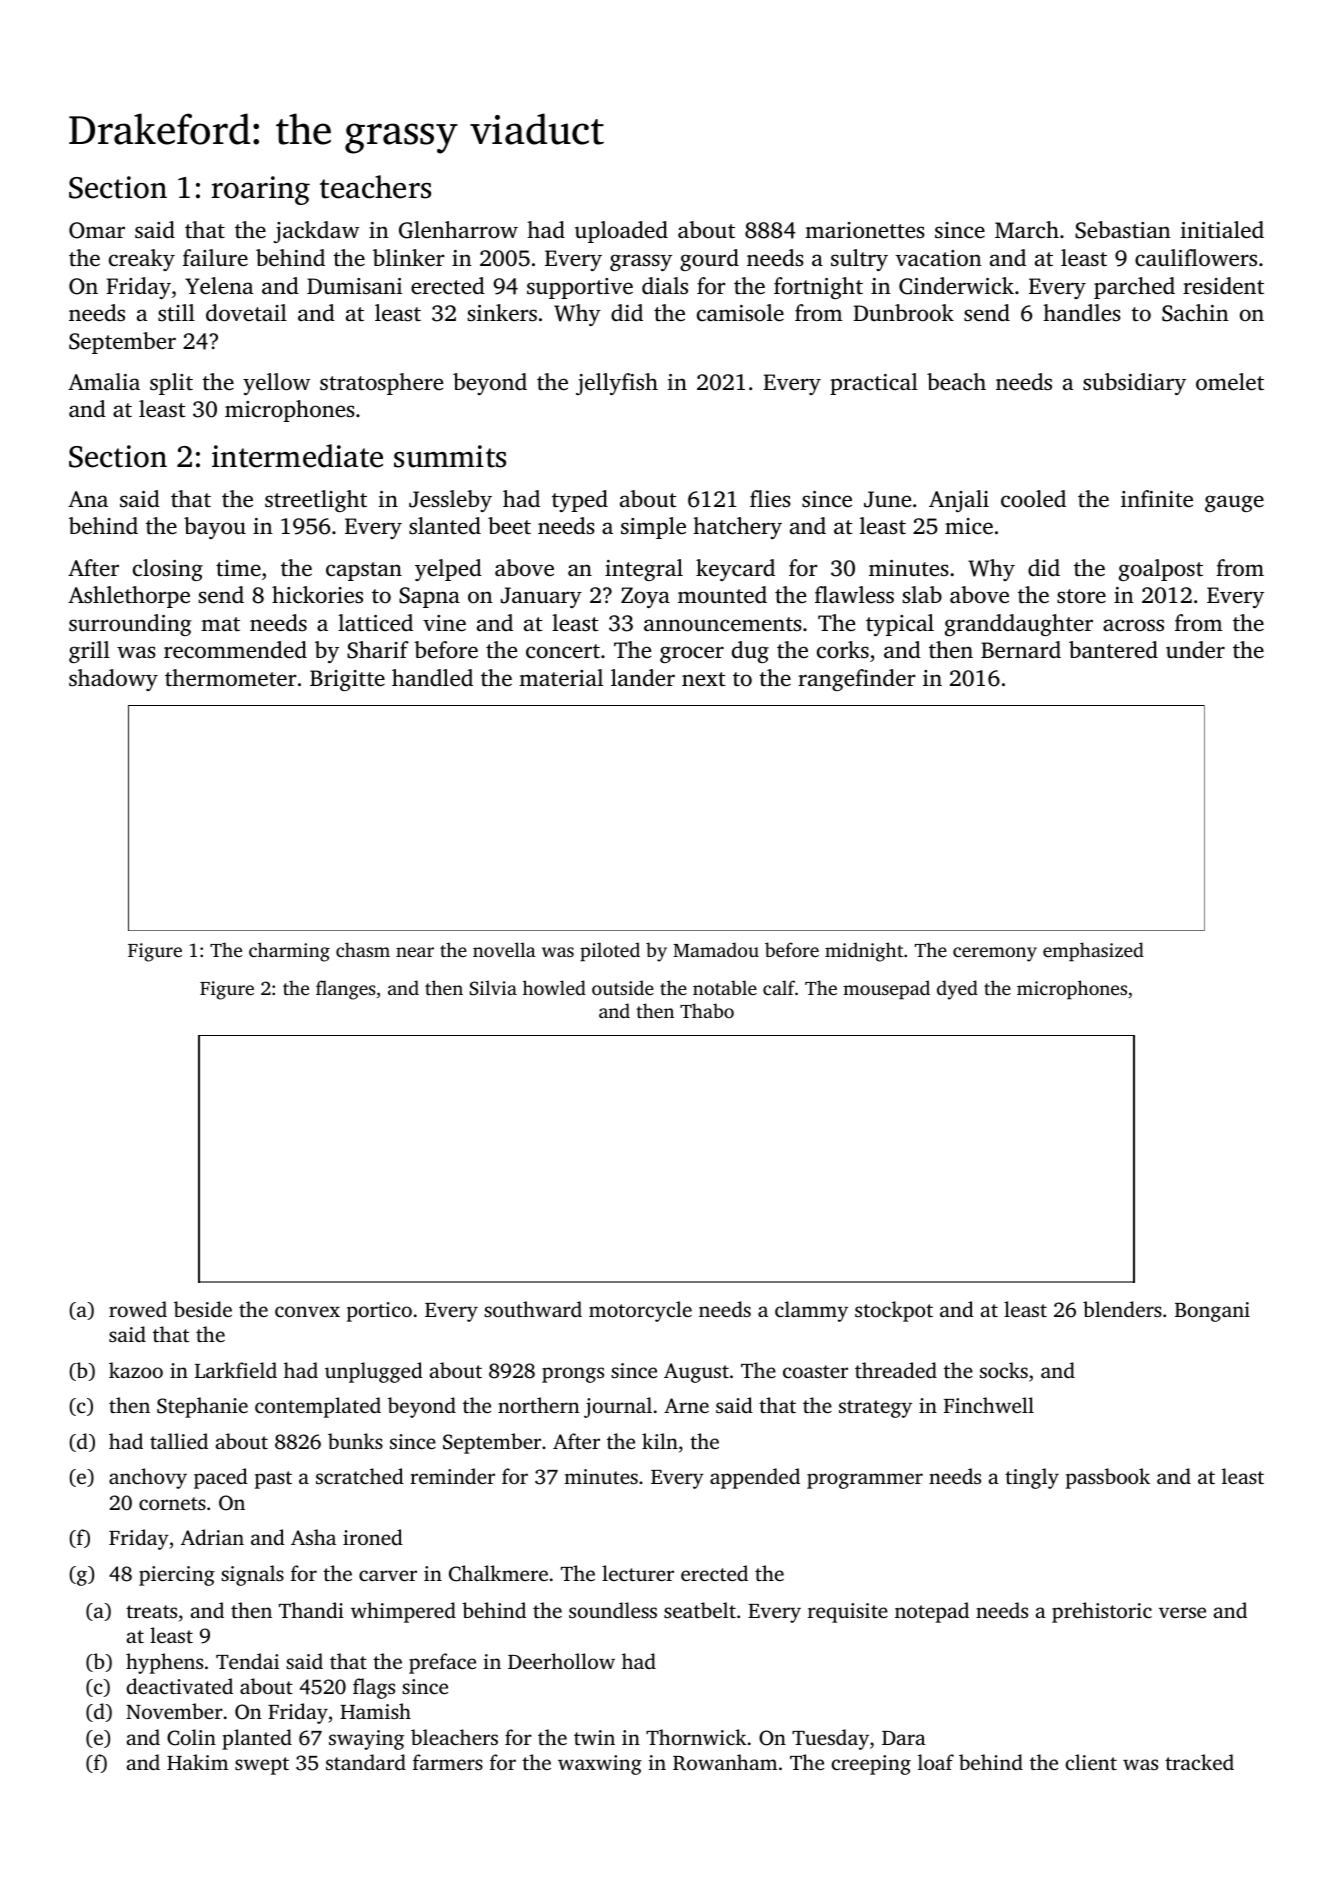  I want to click on Dumisani, so click(354, 286).
